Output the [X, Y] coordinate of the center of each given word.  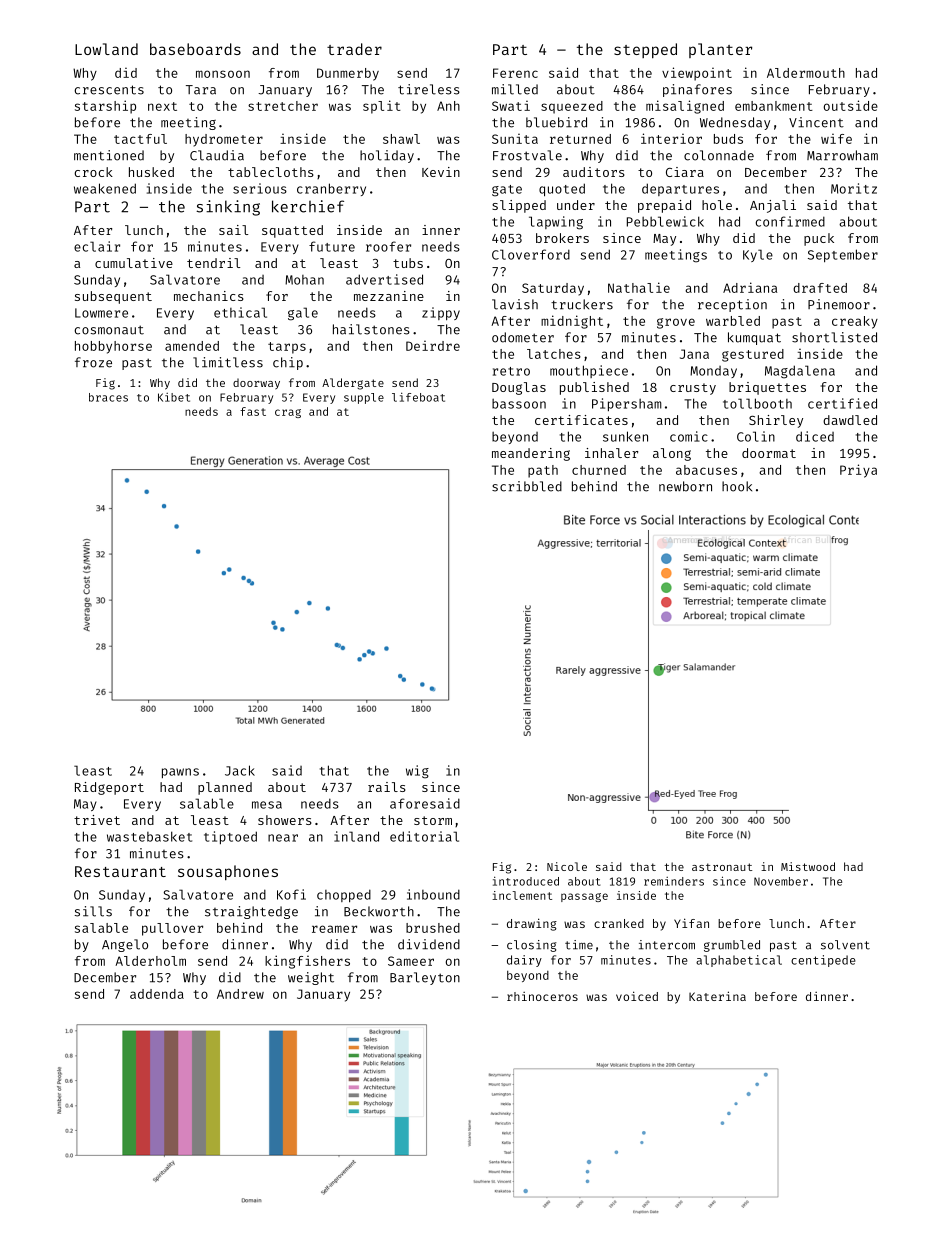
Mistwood [808, 866]
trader [354, 49]
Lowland [106, 49]
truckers [582, 304]
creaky [855, 322]
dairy [524, 961]
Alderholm [150, 961]
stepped [645, 50]
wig [417, 772]
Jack [240, 770]
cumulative [134, 263]
